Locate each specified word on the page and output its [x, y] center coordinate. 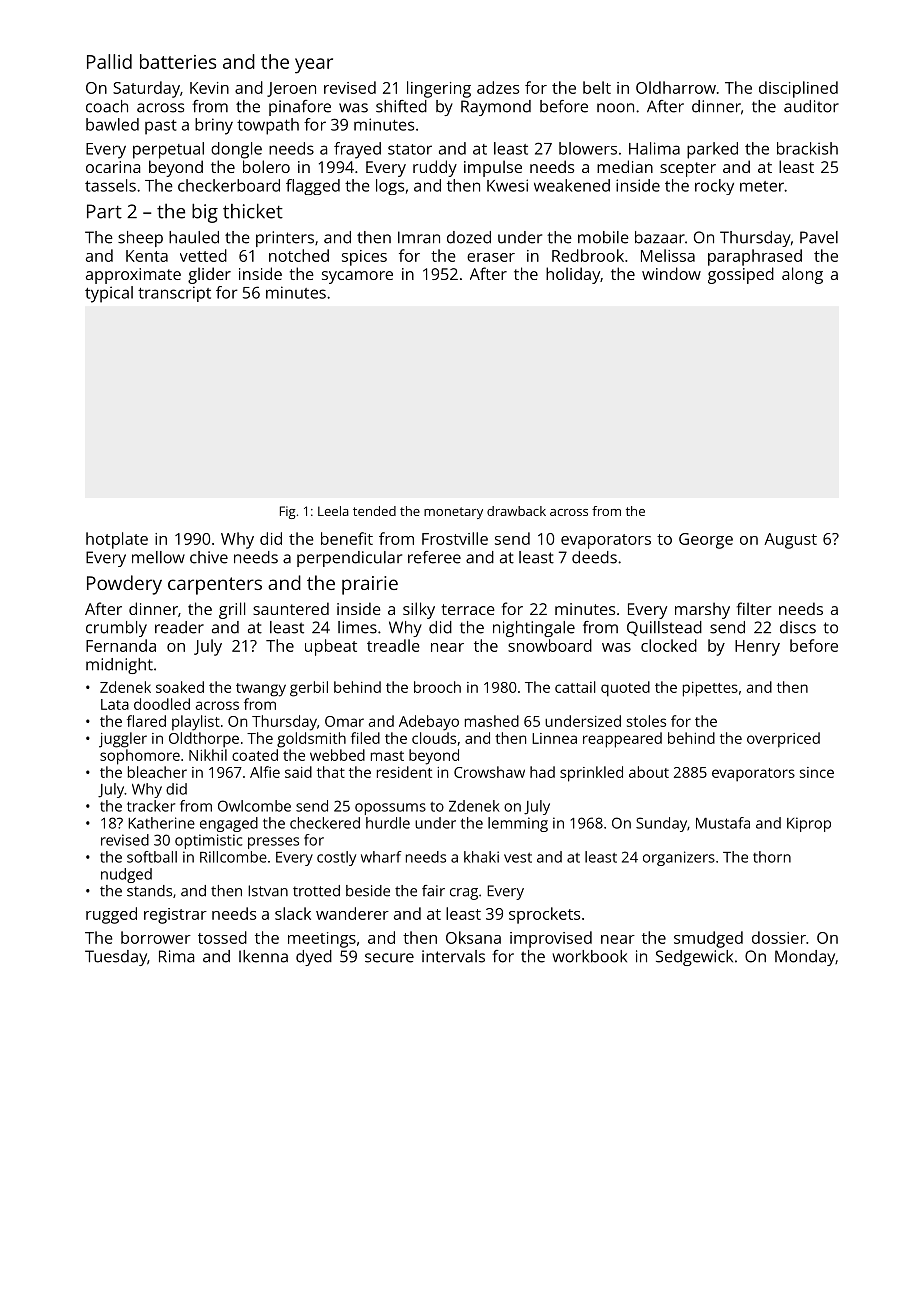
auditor [811, 106]
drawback [516, 511]
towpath [268, 126]
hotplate [117, 540]
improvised [551, 939]
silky [419, 610]
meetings [322, 940]
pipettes [710, 689]
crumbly [116, 629]
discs [798, 627]
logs [390, 187]
